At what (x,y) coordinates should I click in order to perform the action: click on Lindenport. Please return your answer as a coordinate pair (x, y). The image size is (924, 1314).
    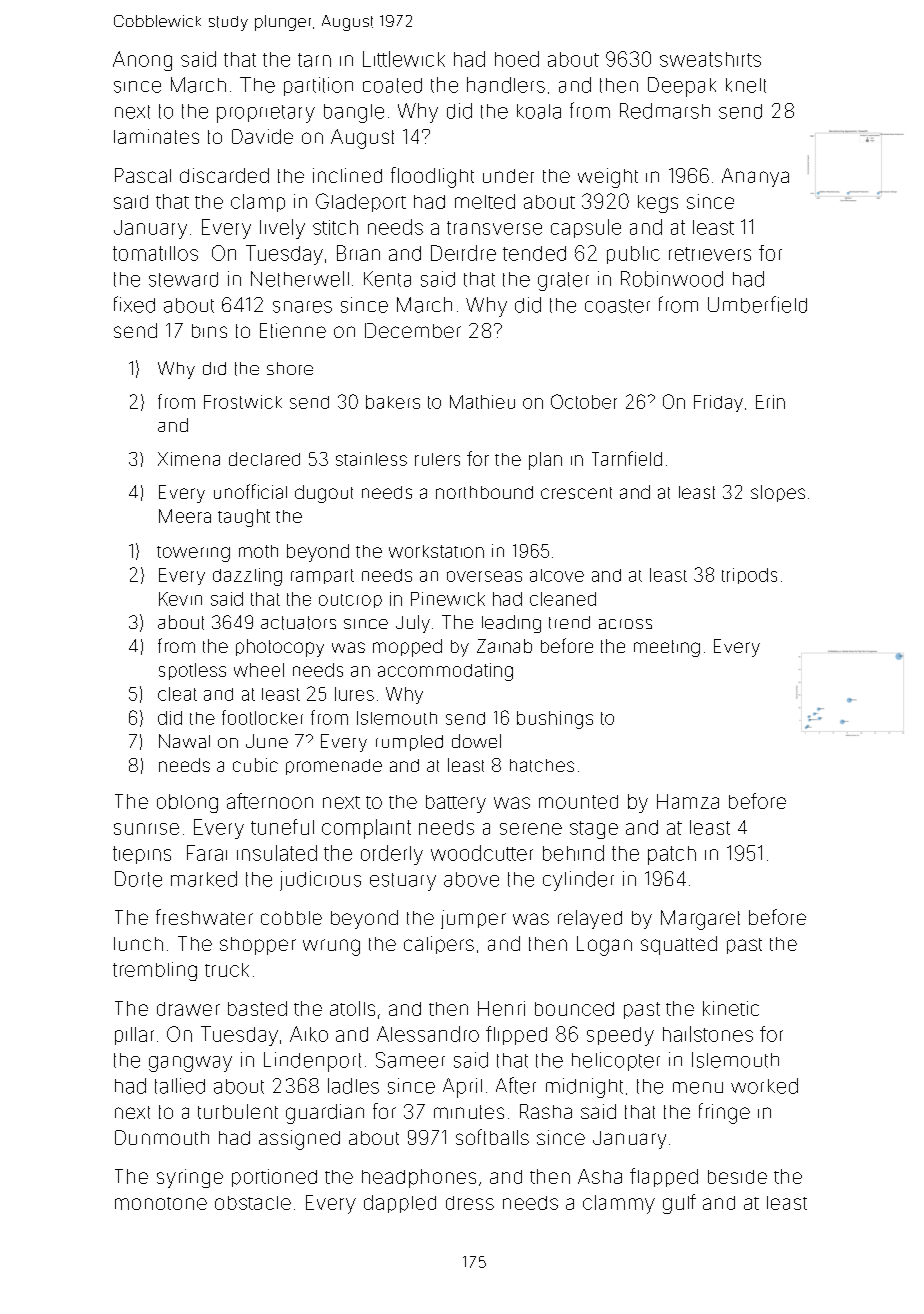
    Looking at the image, I should click on (312, 1062).
